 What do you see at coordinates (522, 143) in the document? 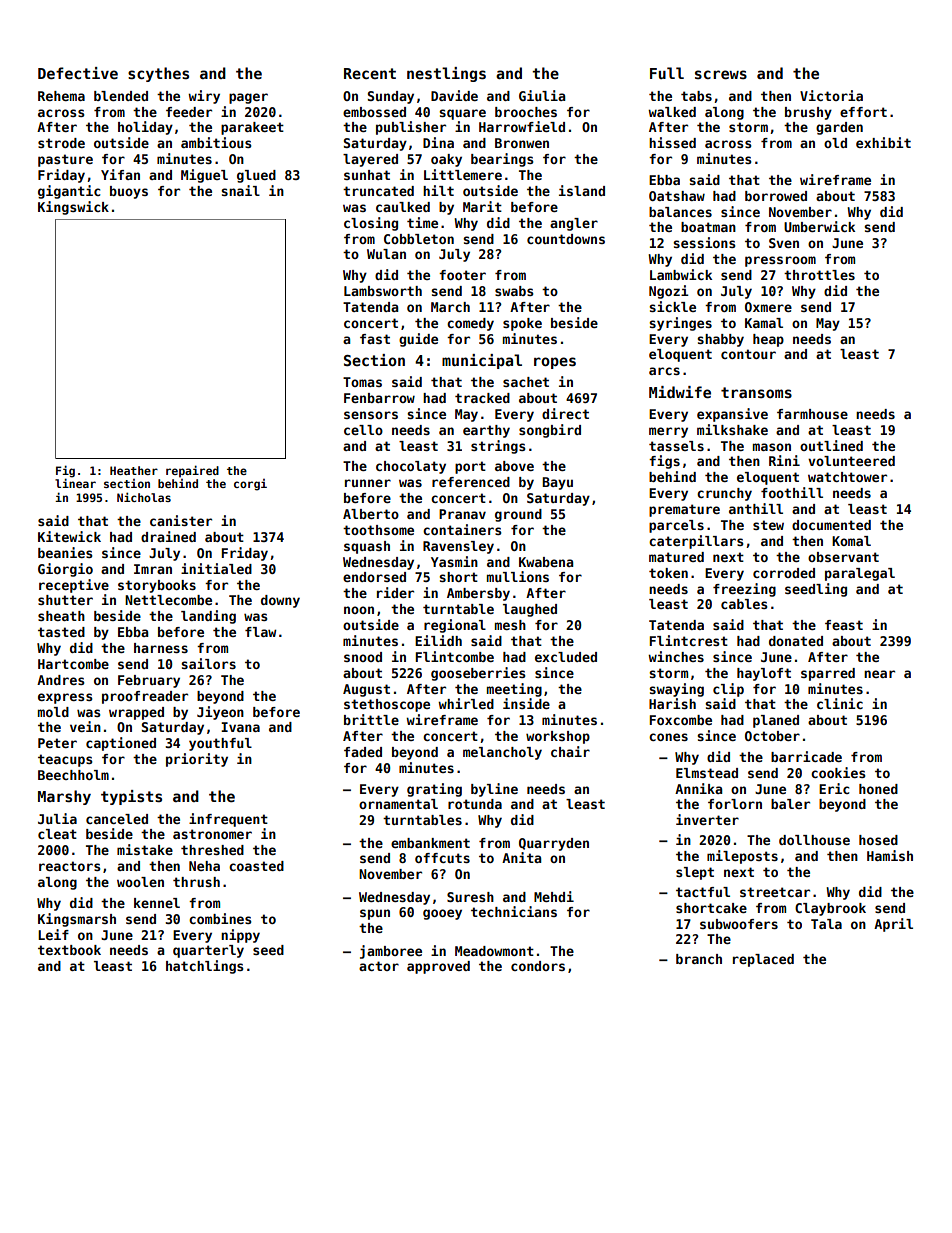
I see `Bronwen` at bounding box center [522, 143].
